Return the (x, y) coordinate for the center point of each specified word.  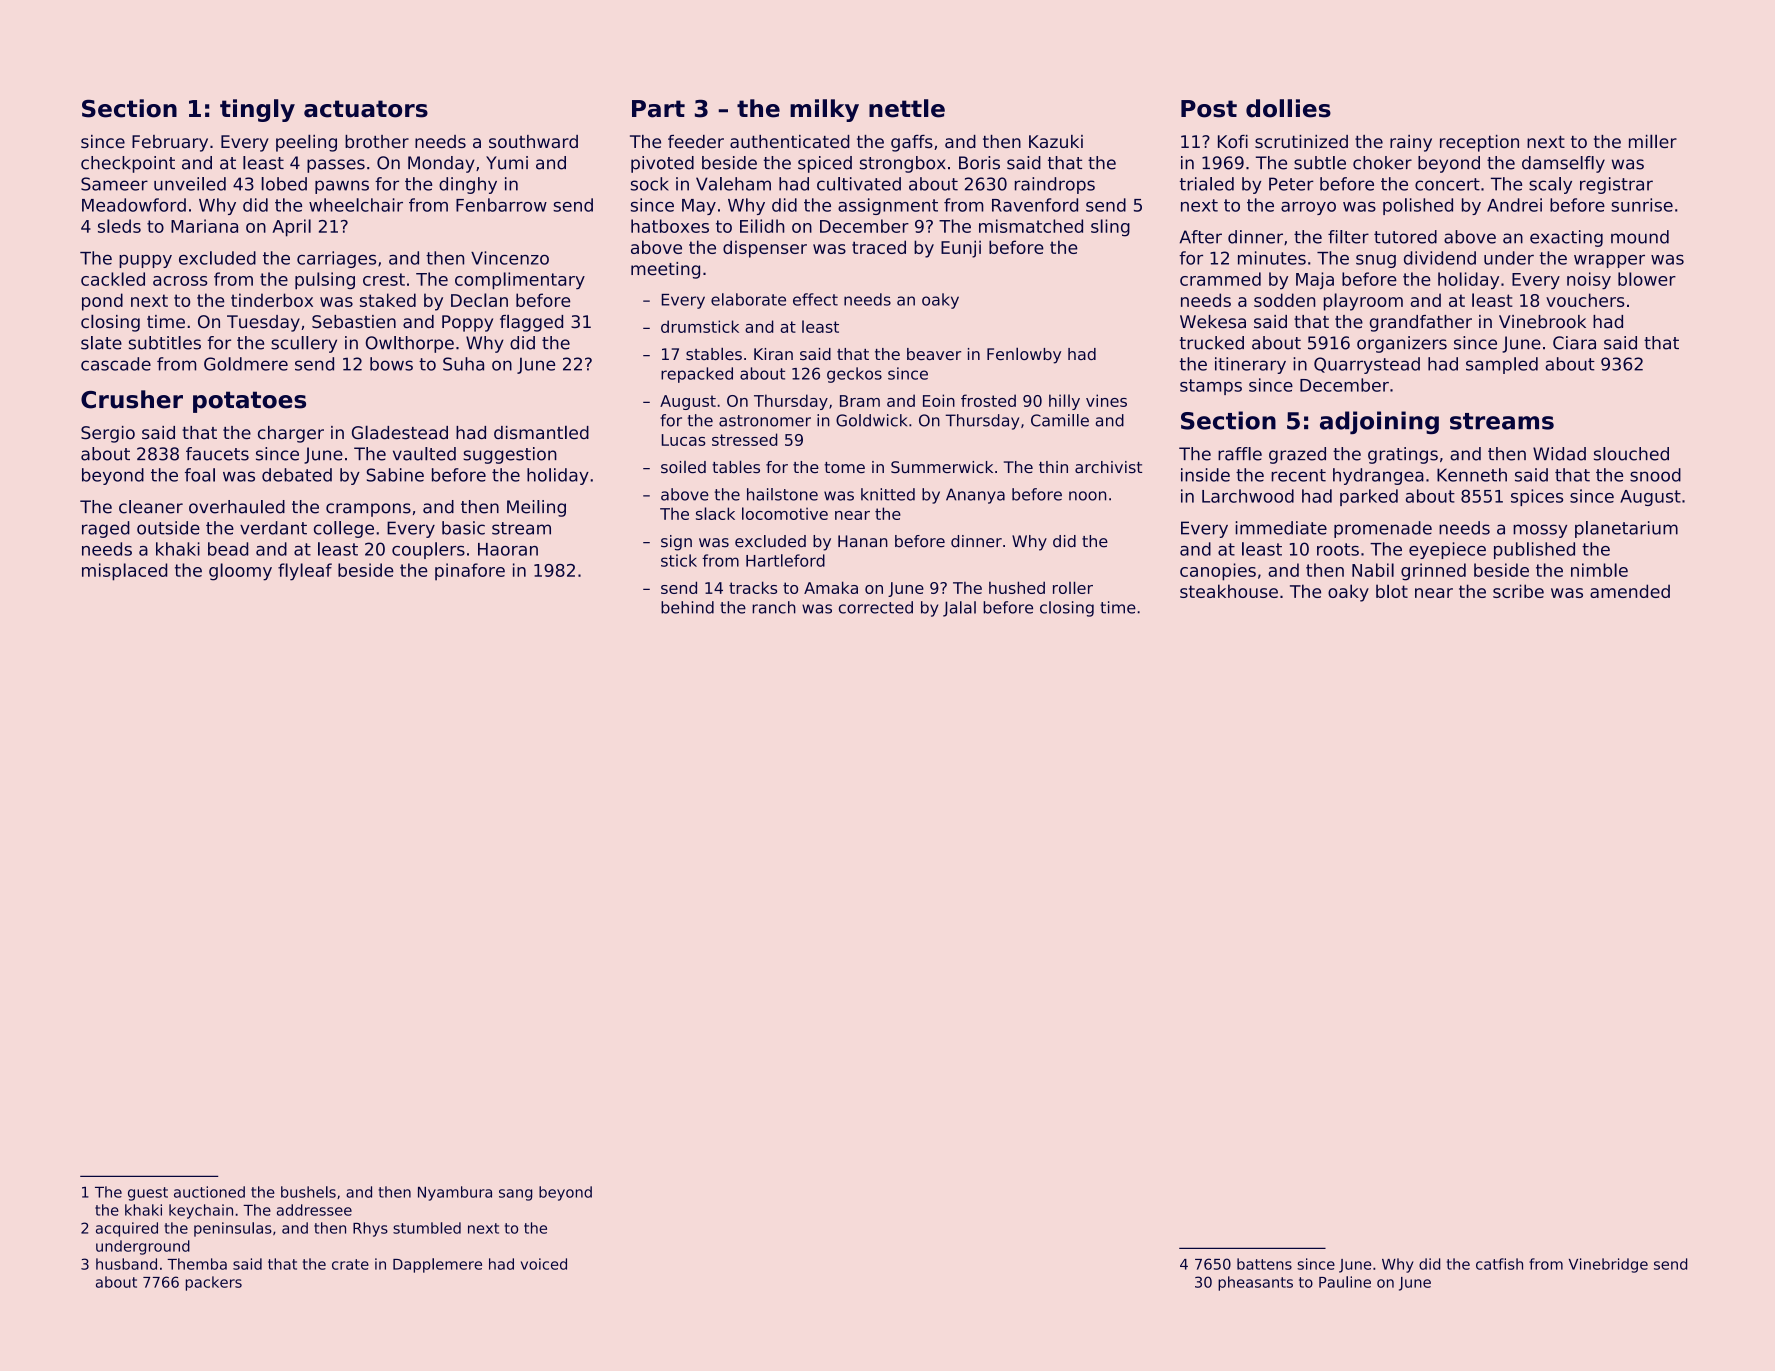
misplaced (124, 572)
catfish (1499, 1264)
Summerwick (942, 467)
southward (533, 141)
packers (214, 1283)
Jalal (959, 609)
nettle (907, 108)
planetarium (1626, 529)
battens (1264, 1264)
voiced (544, 1264)
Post (1209, 109)
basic (463, 528)
